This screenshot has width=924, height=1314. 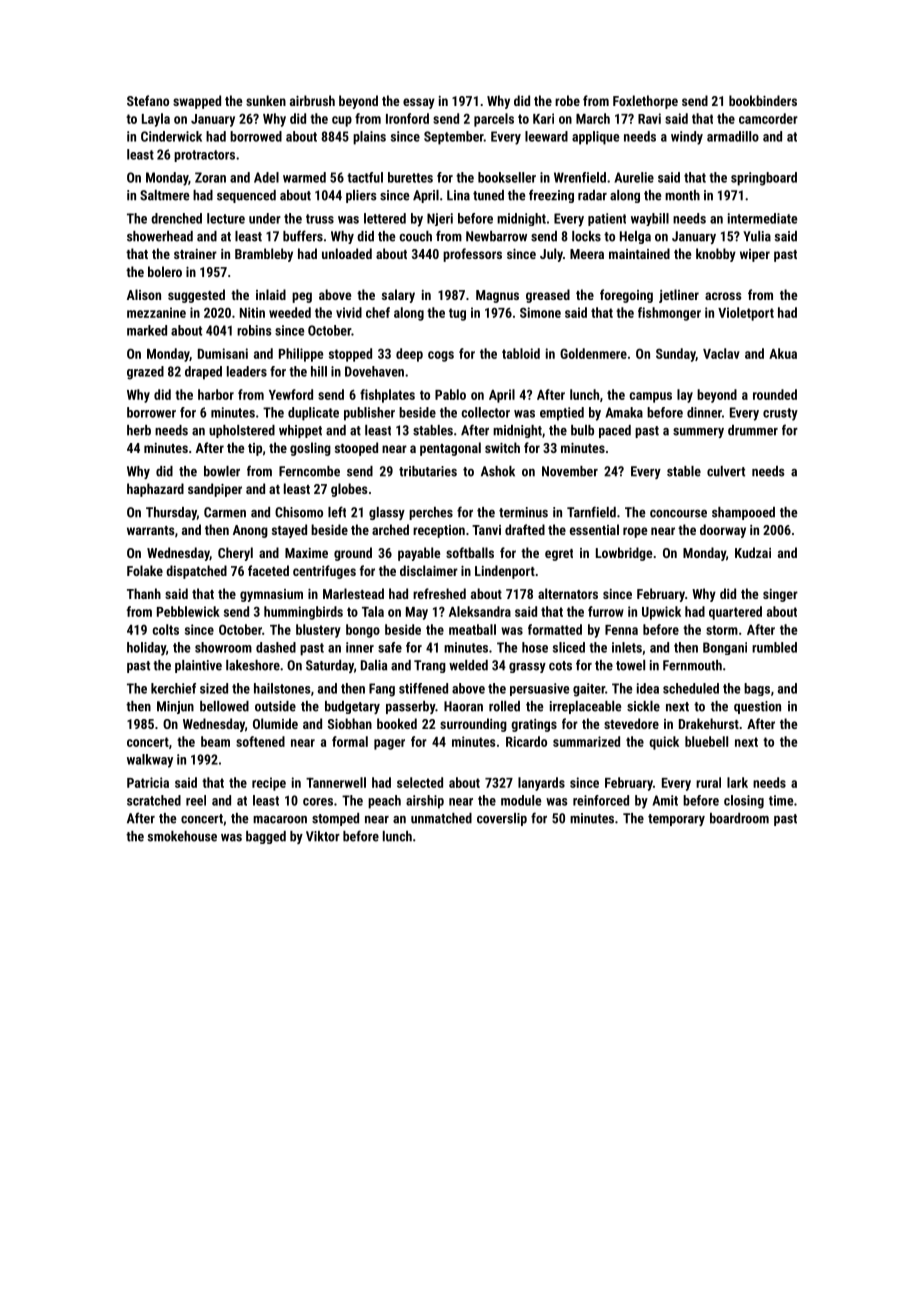 I want to click on Stefano, so click(x=148, y=100).
